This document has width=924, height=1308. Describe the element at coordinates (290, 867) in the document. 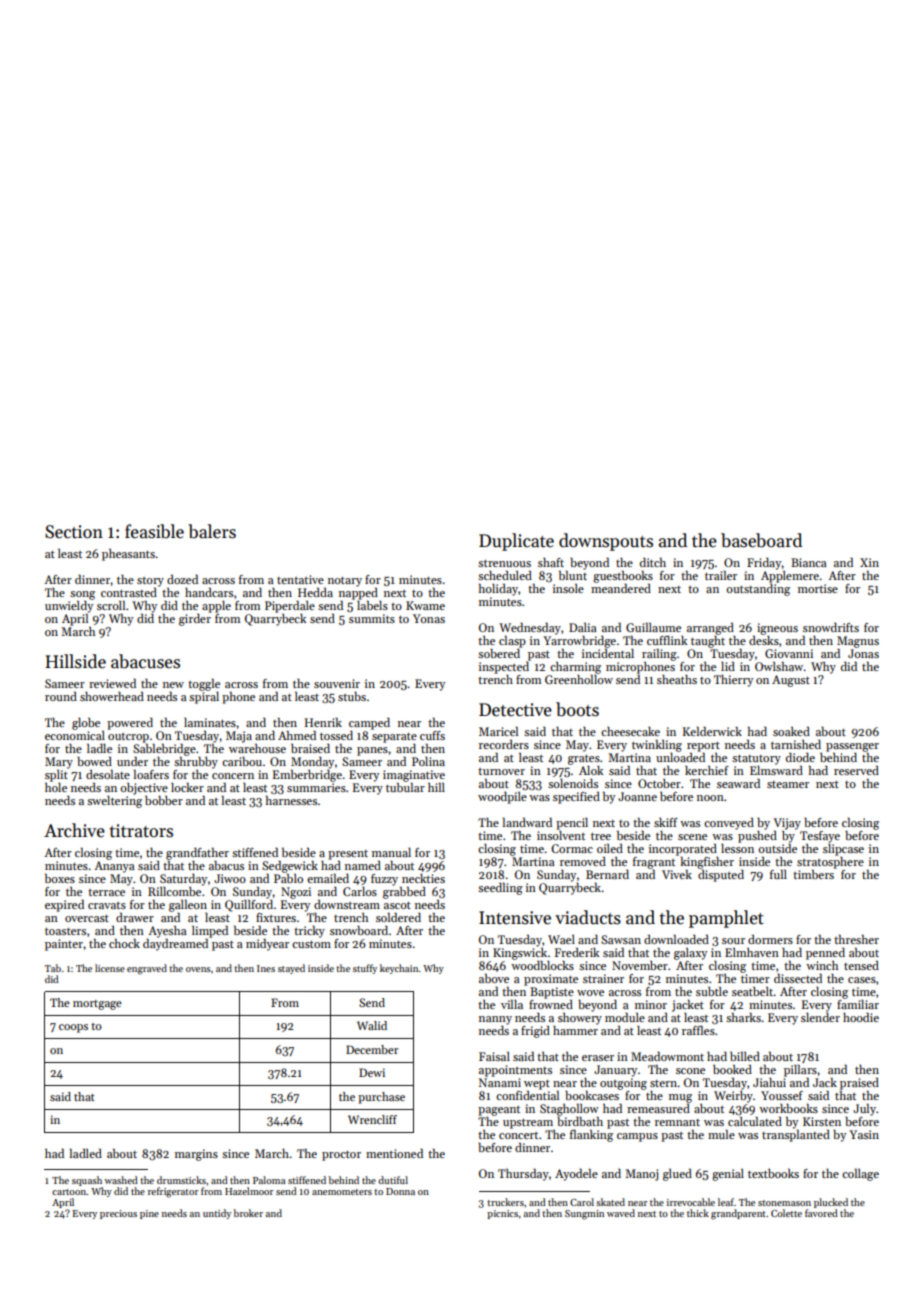

I see `Sedgewick` at that location.
